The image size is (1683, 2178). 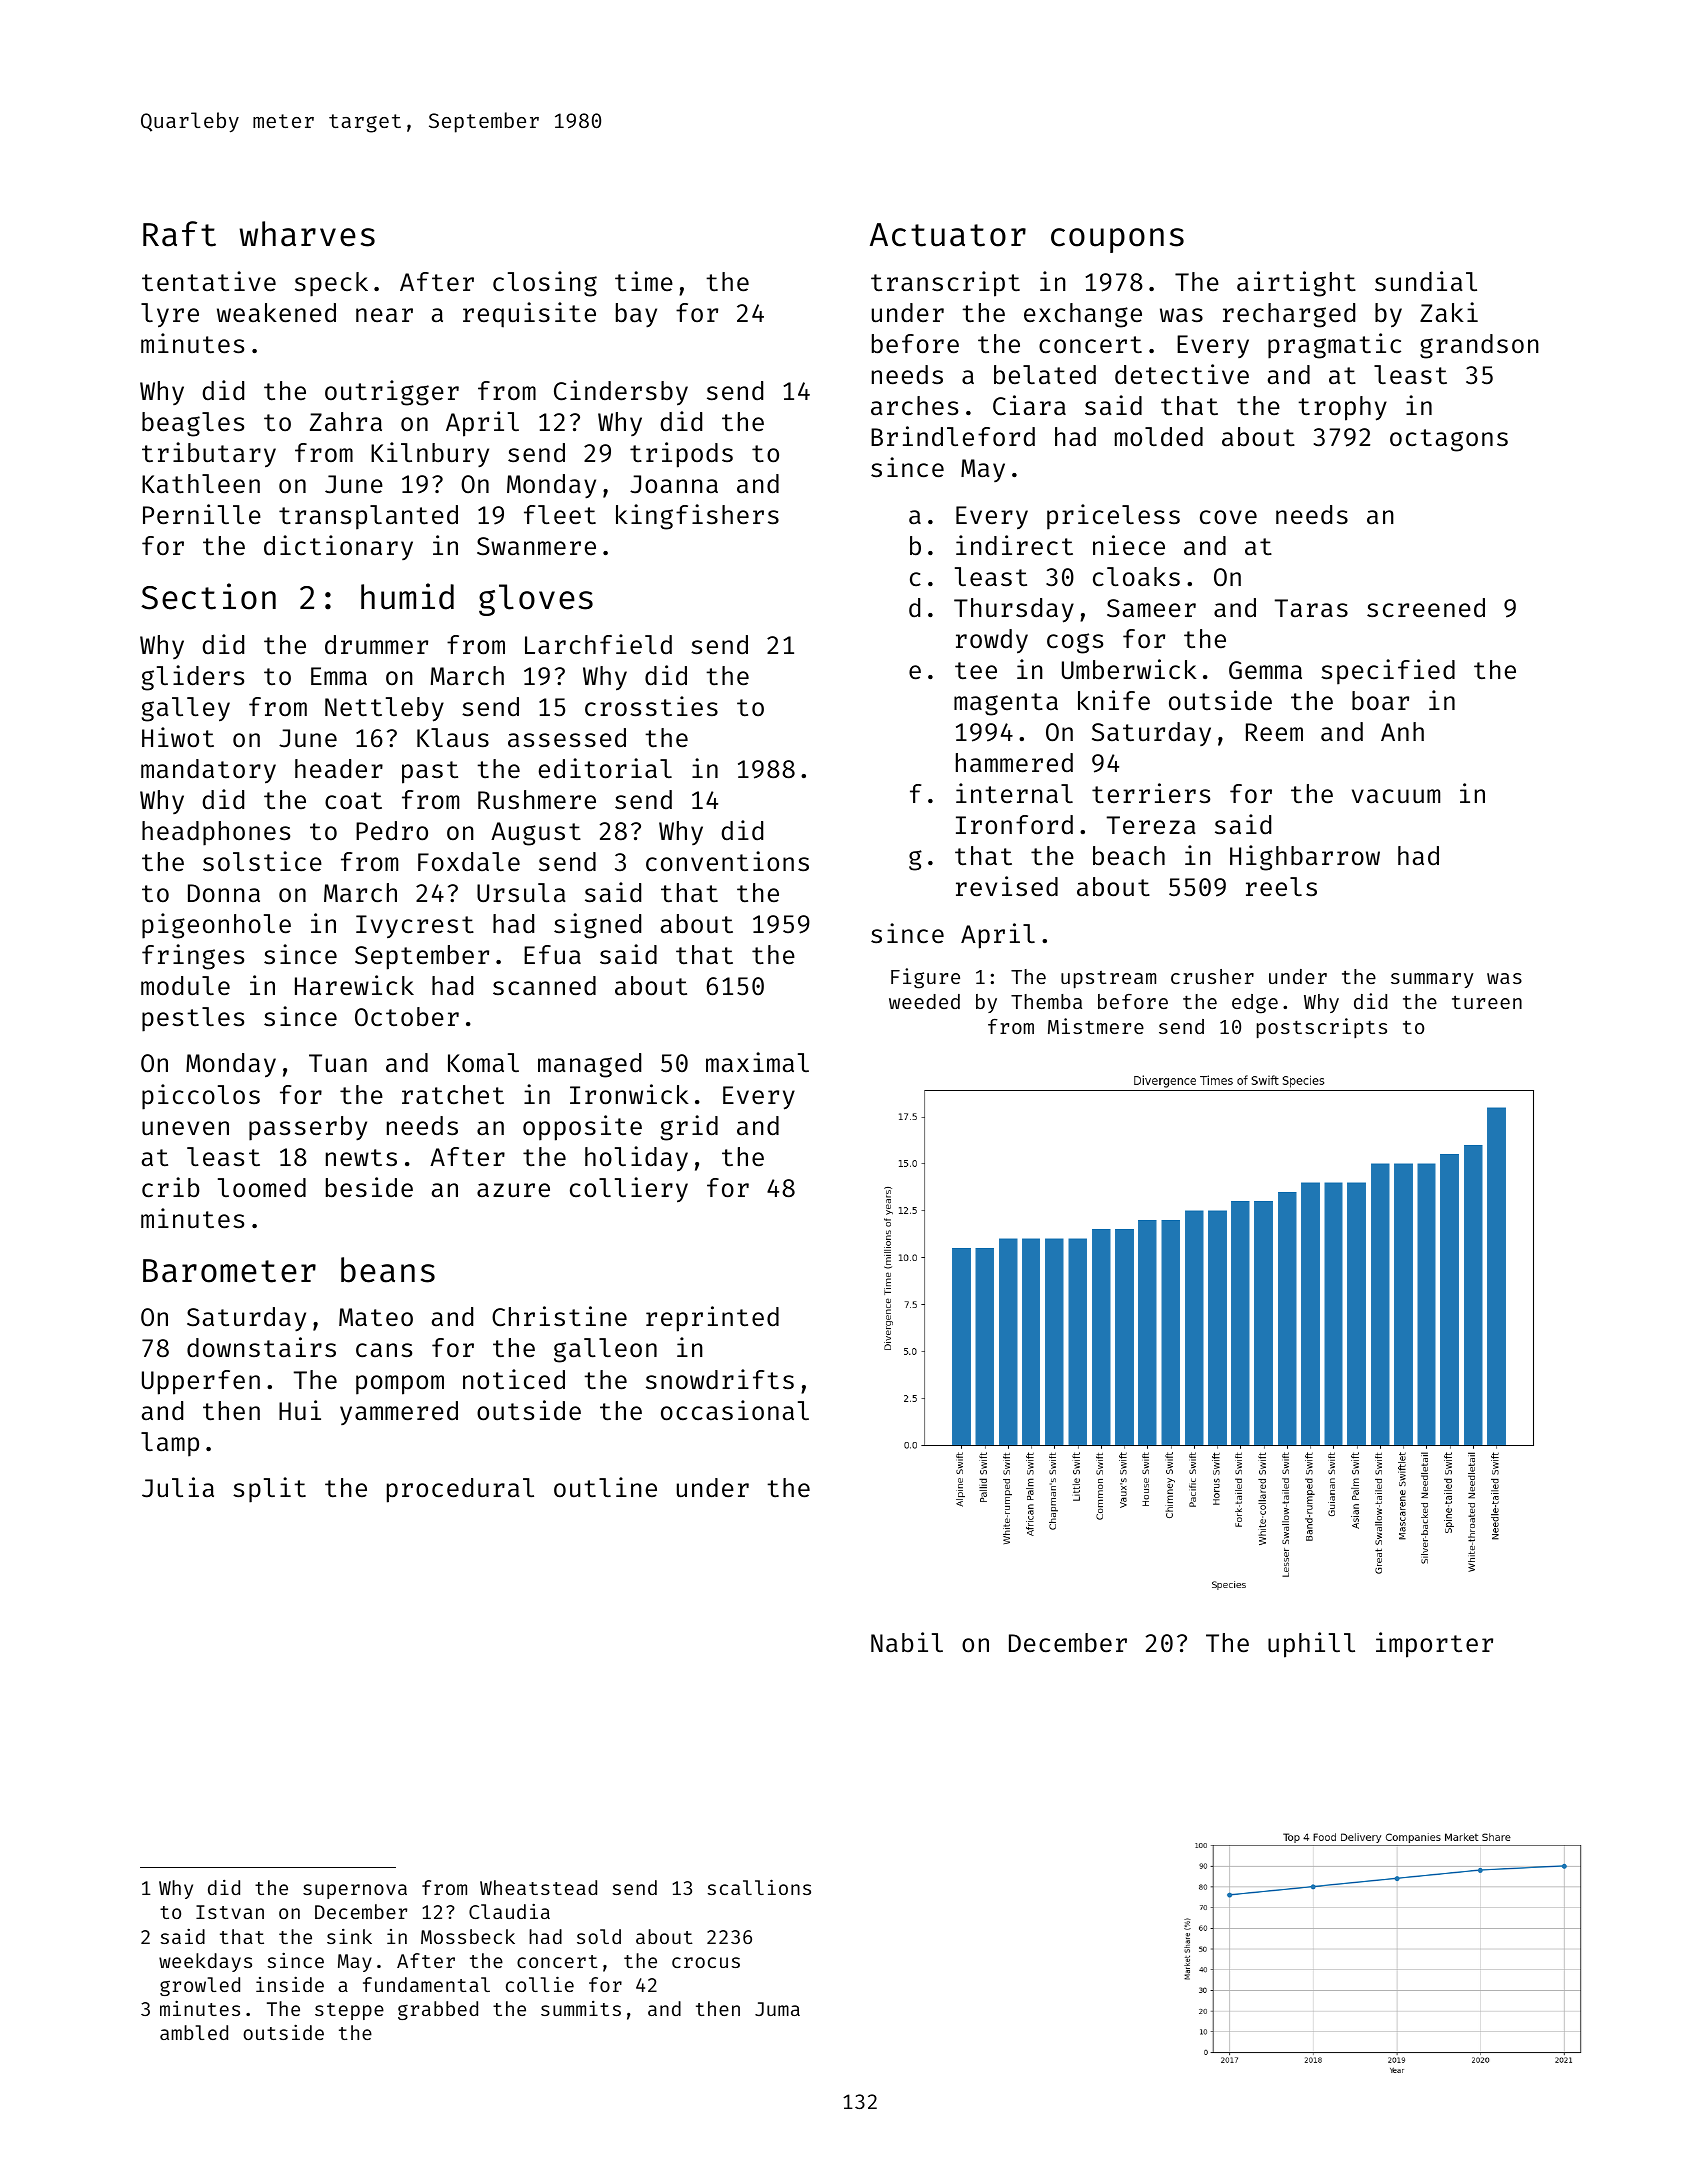 I want to click on uphill, so click(x=1311, y=1645).
